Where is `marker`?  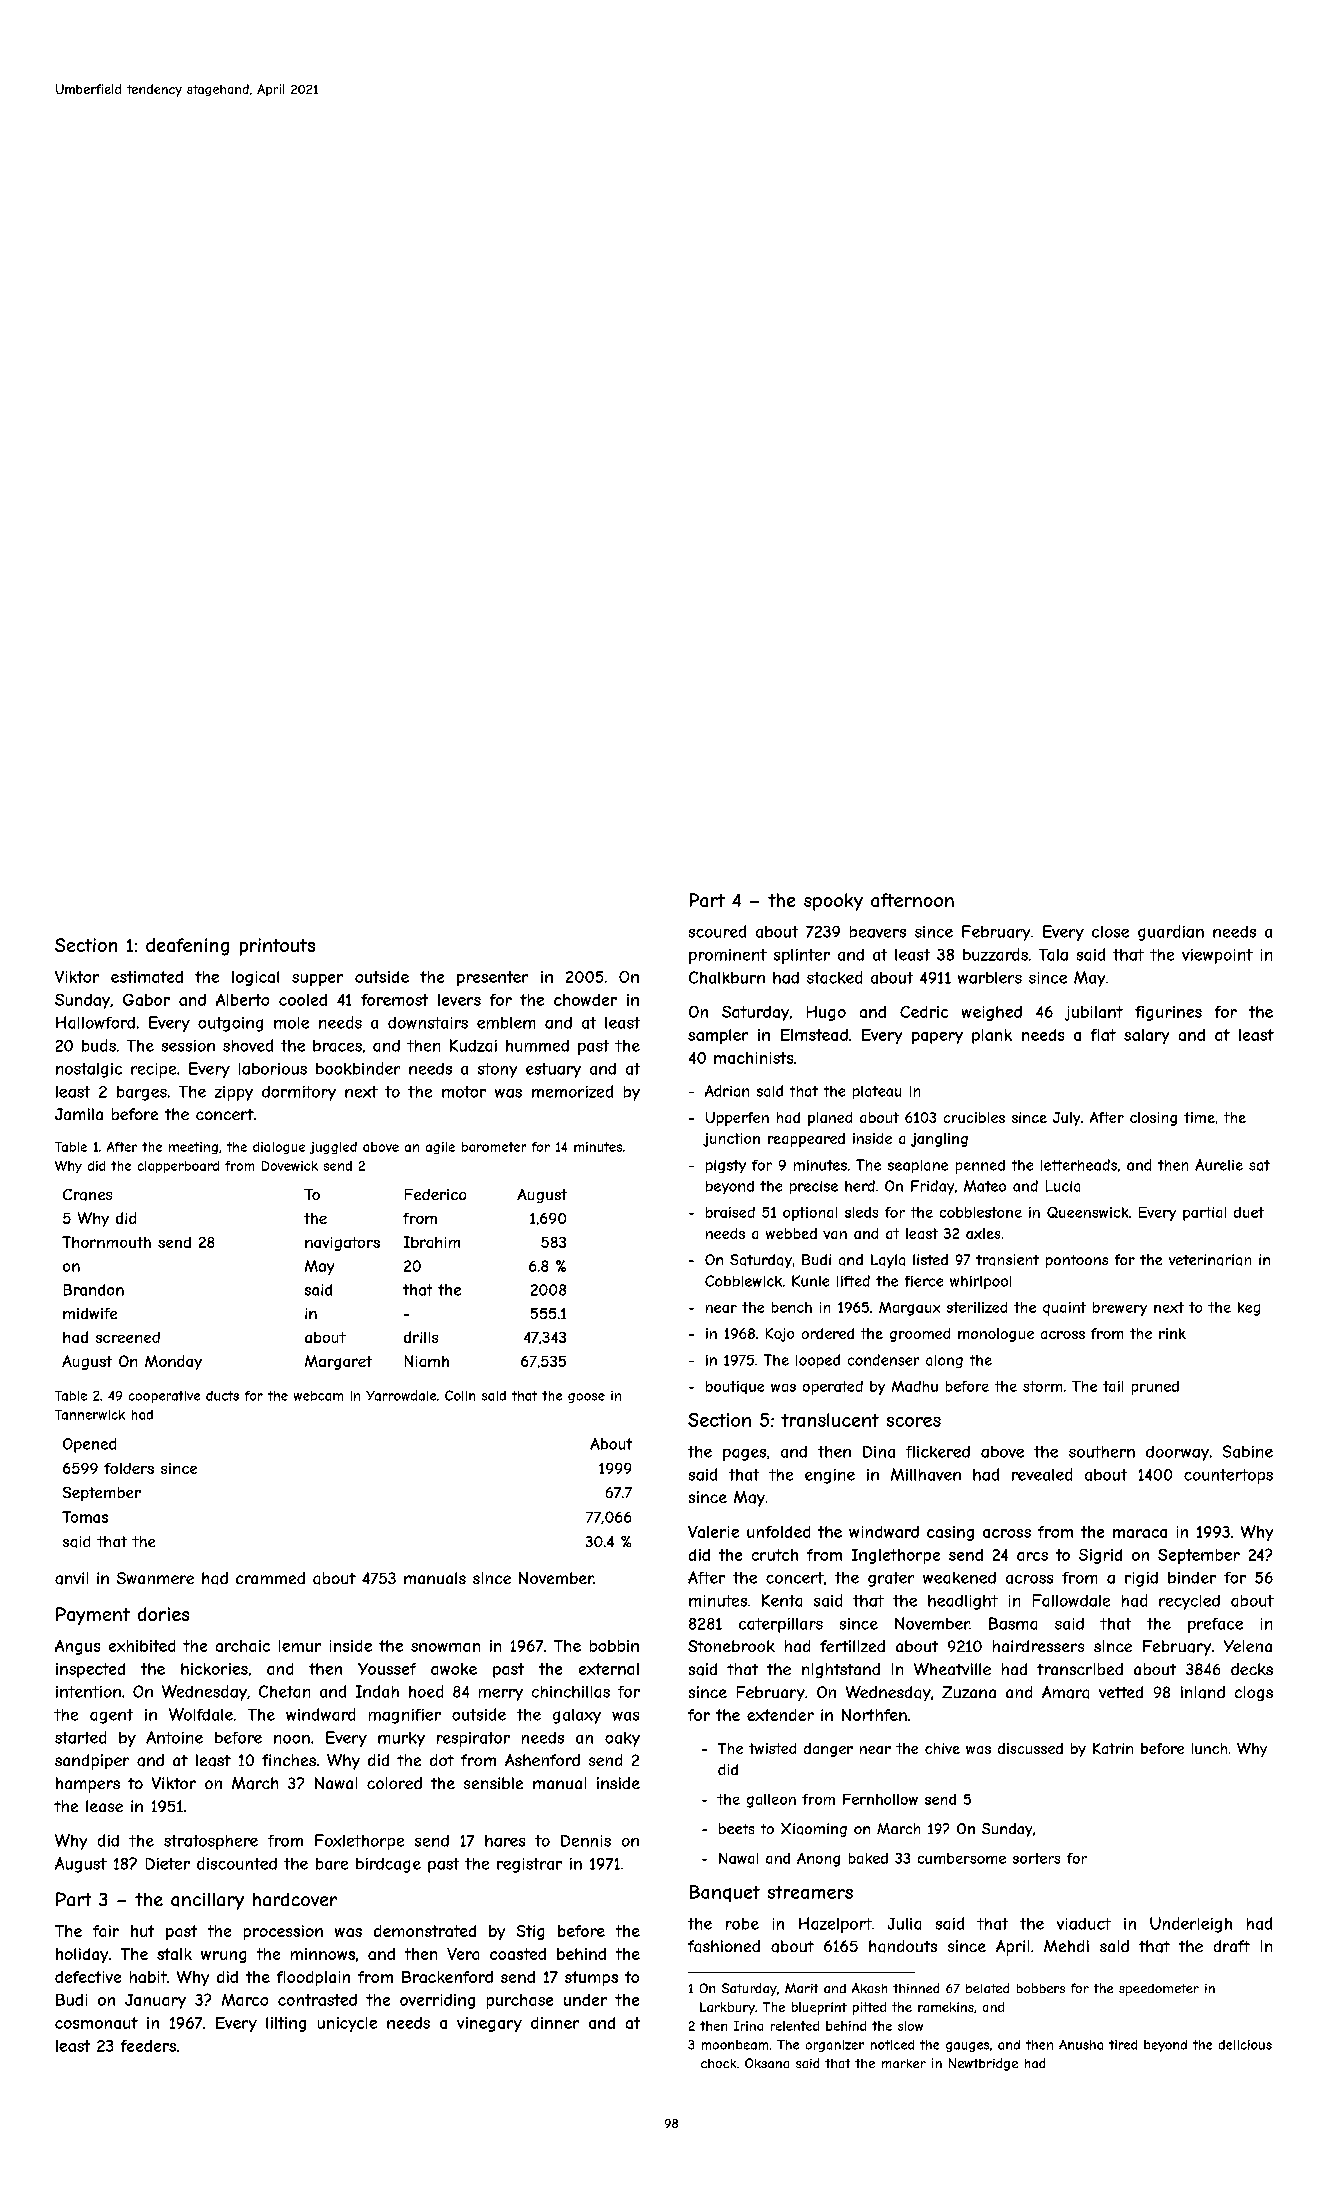 marker is located at coordinates (904, 2063).
